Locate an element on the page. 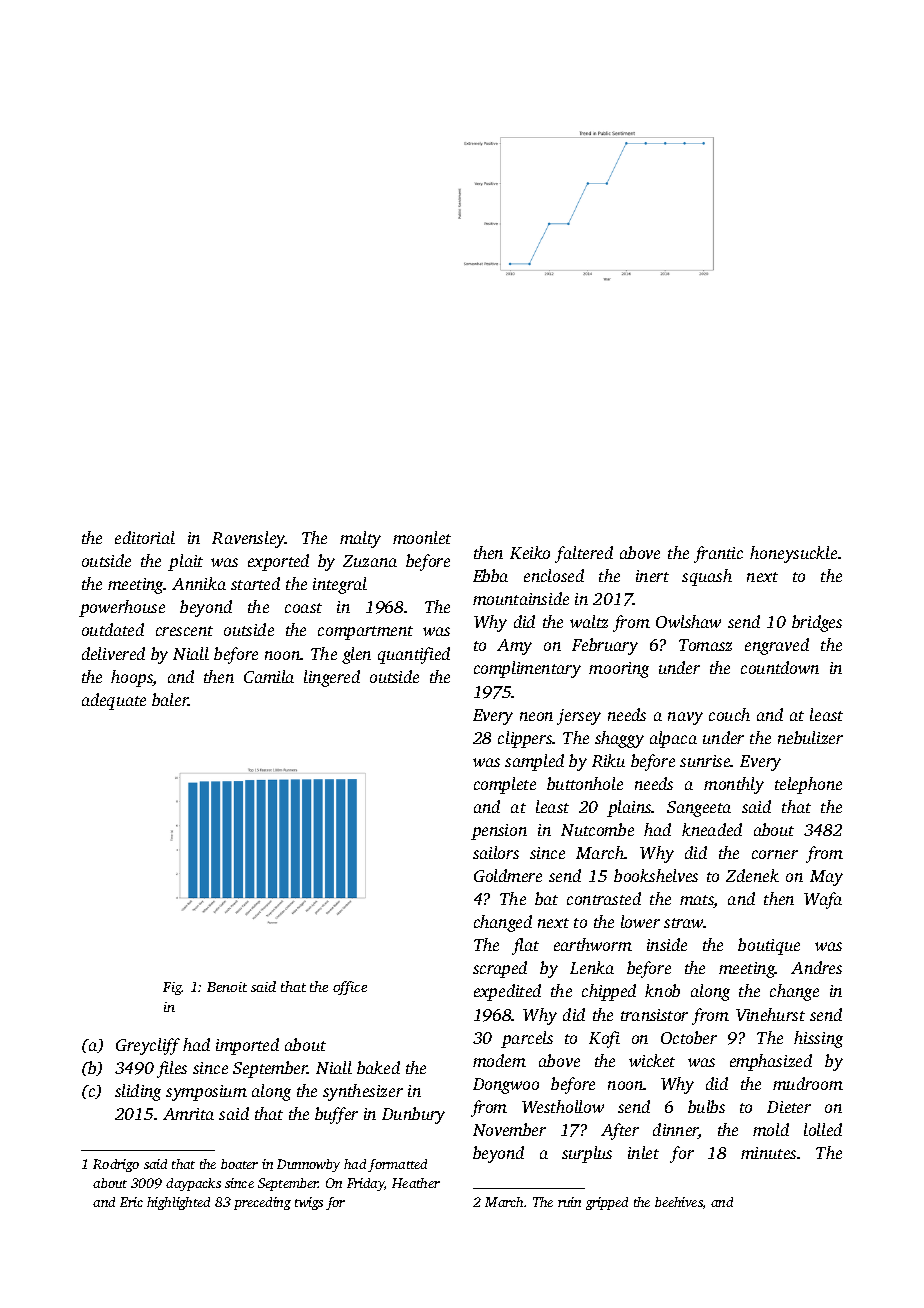 The height and width of the document is (1308, 924). beehives is located at coordinates (679, 1202).
